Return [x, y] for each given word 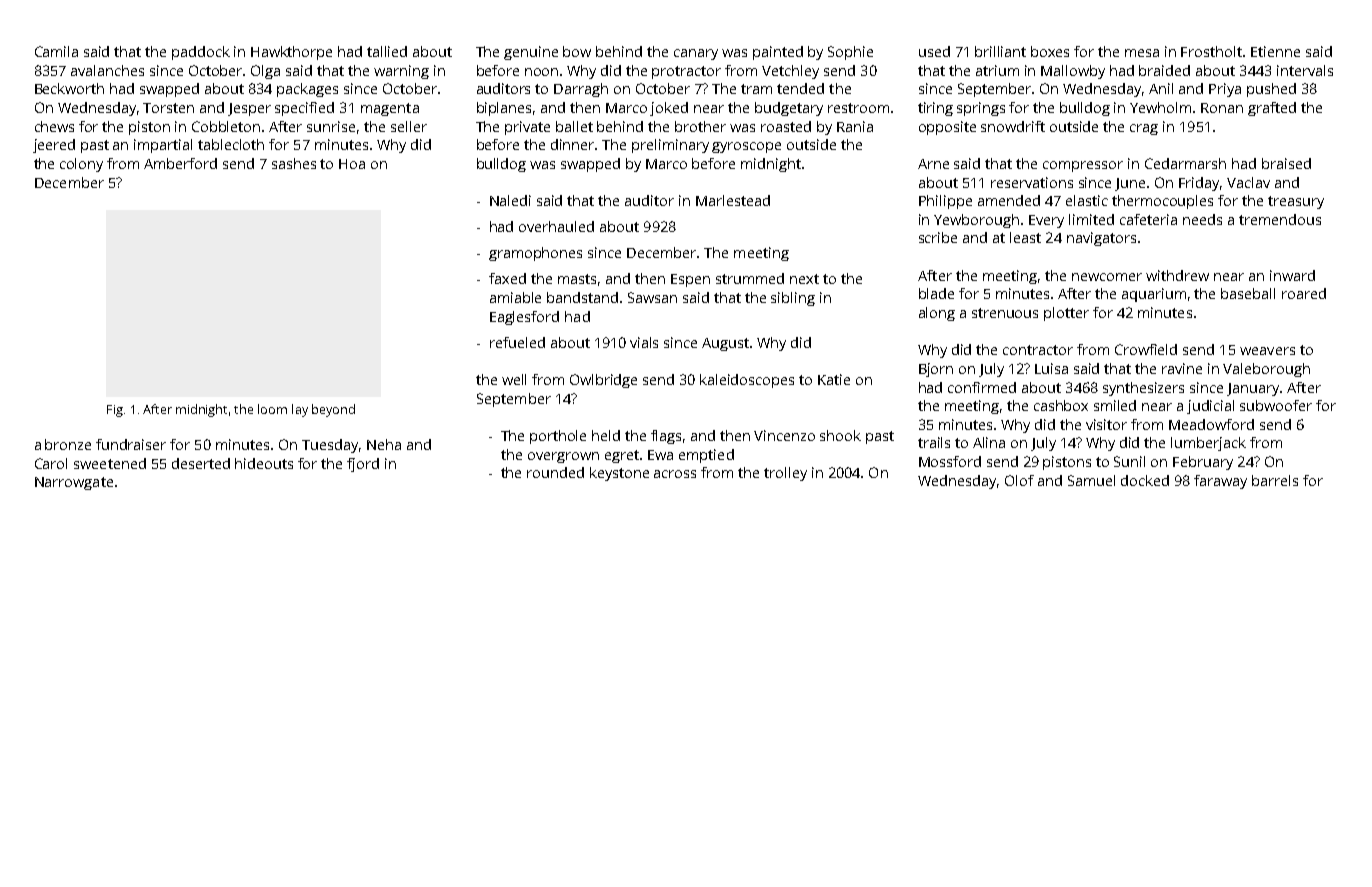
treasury [1296, 202]
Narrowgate [74, 483]
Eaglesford [524, 318]
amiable [515, 297]
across [675, 474]
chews [54, 126]
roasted [786, 126]
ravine [1182, 368]
